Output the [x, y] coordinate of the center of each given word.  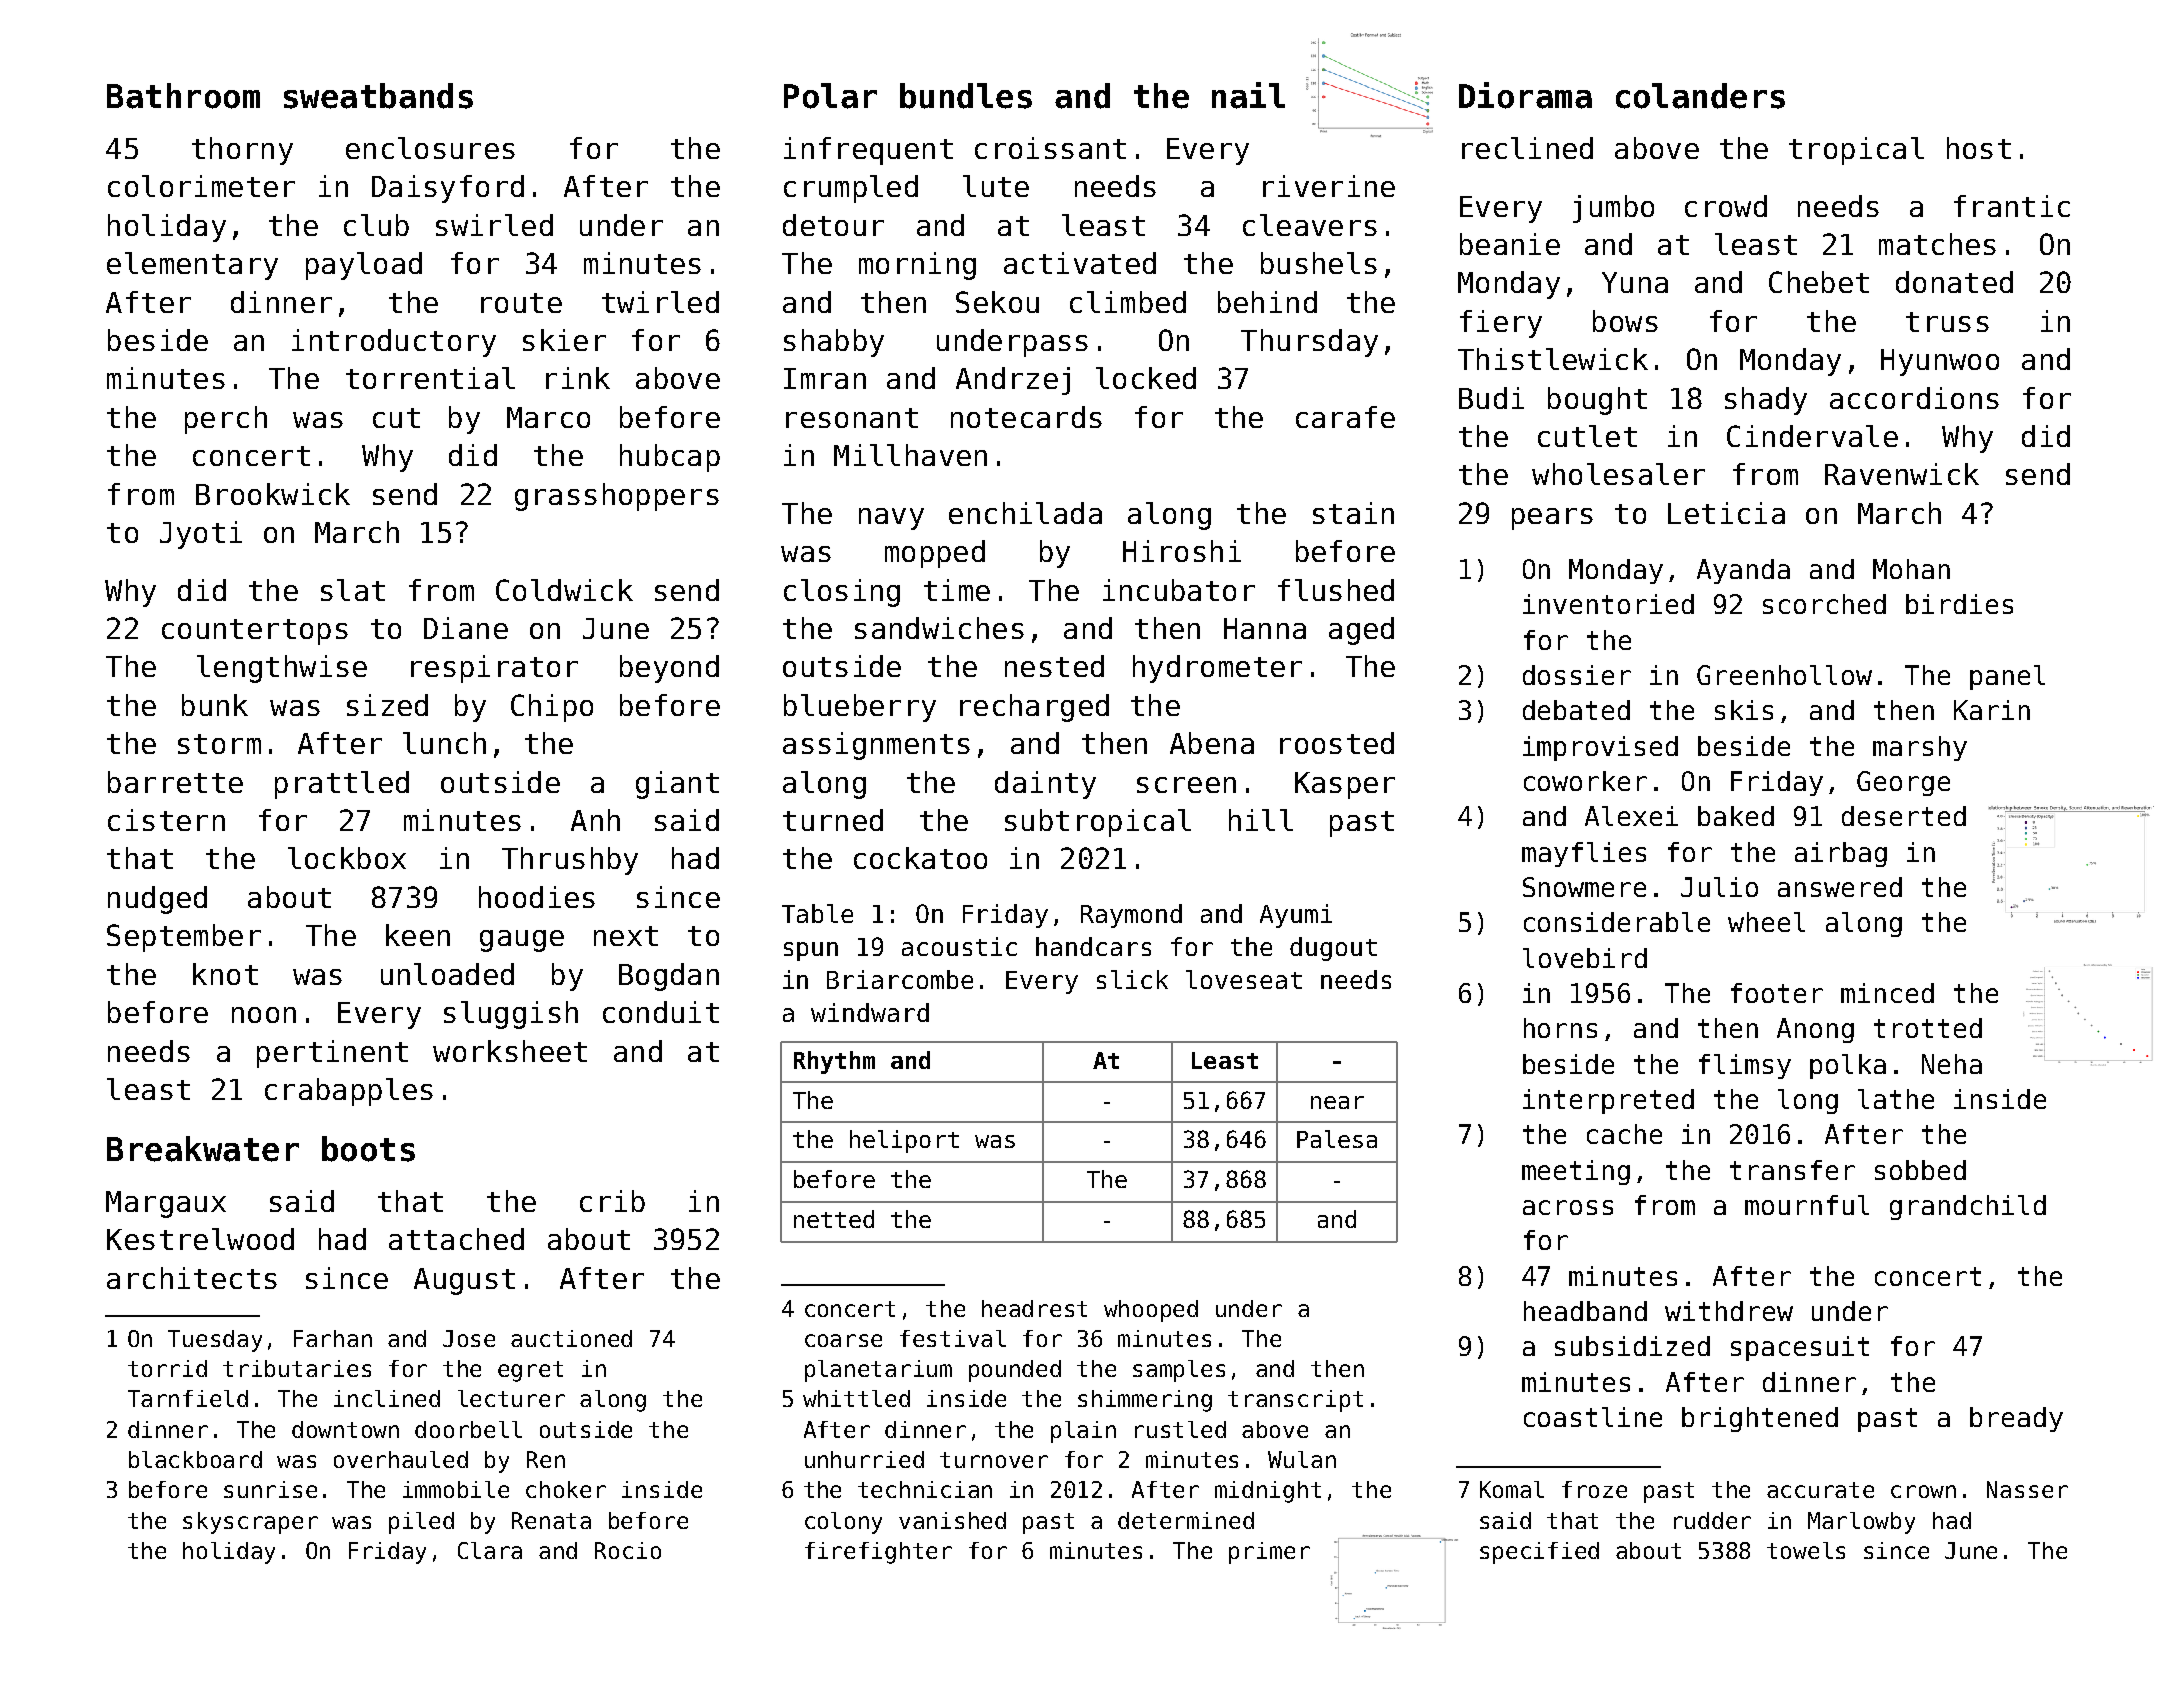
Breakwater [203, 1149]
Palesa [1337, 1139]
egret [530, 1371]
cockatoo [920, 858]
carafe [1345, 417]
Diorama [1525, 95]
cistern [166, 820]
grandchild [1968, 1207]
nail [1248, 95]
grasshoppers [617, 497]
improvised [1600, 748]
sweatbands [378, 96]
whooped [1151, 1311]
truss [1947, 322]
